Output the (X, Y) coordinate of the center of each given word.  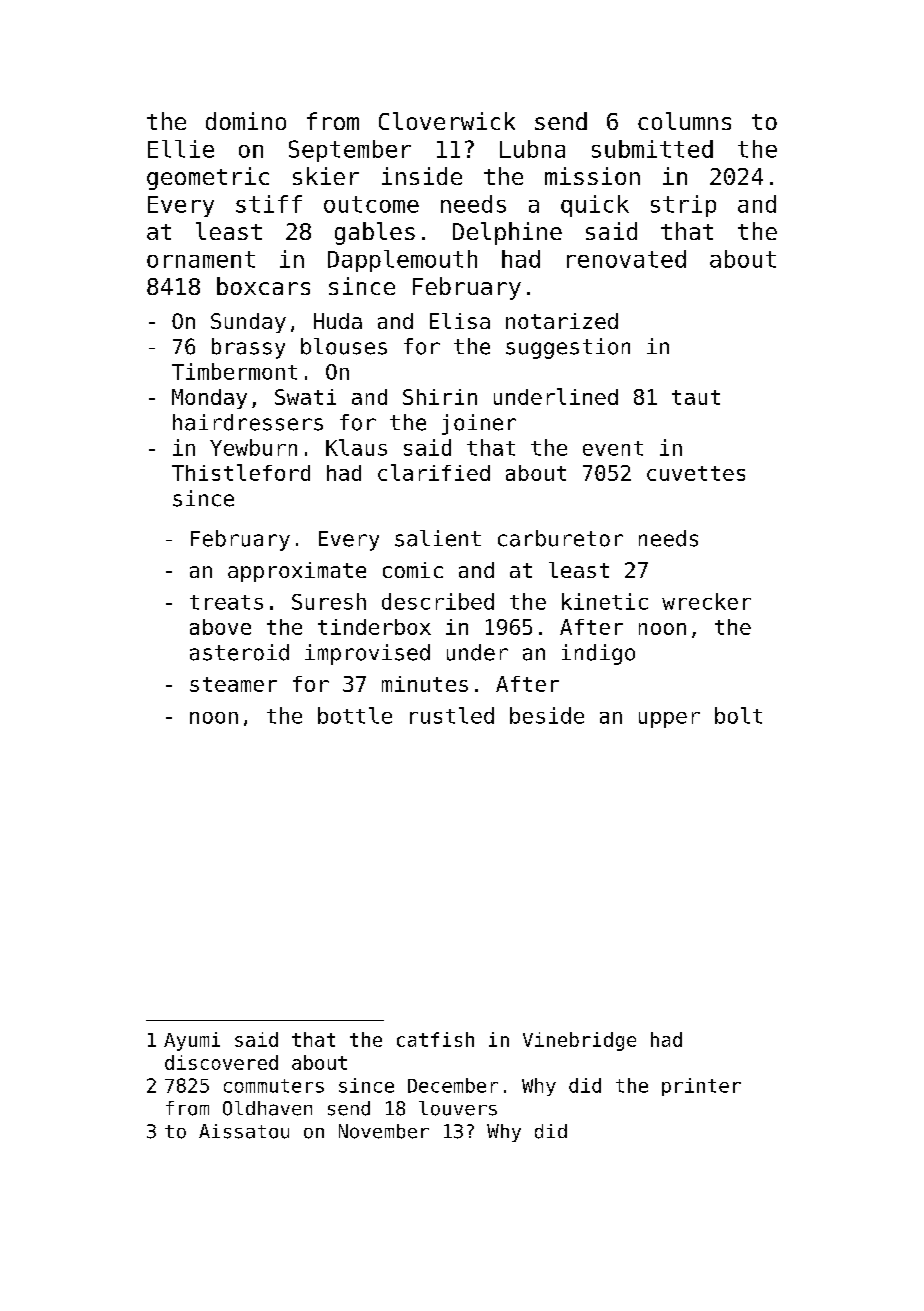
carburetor (560, 538)
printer (701, 1087)
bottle (355, 715)
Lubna (532, 149)
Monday (209, 399)
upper (669, 720)
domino (246, 121)
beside (547, 715)
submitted (652, 149)
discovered (221, 1062)
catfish (435, 1039)
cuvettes (696, 473)
